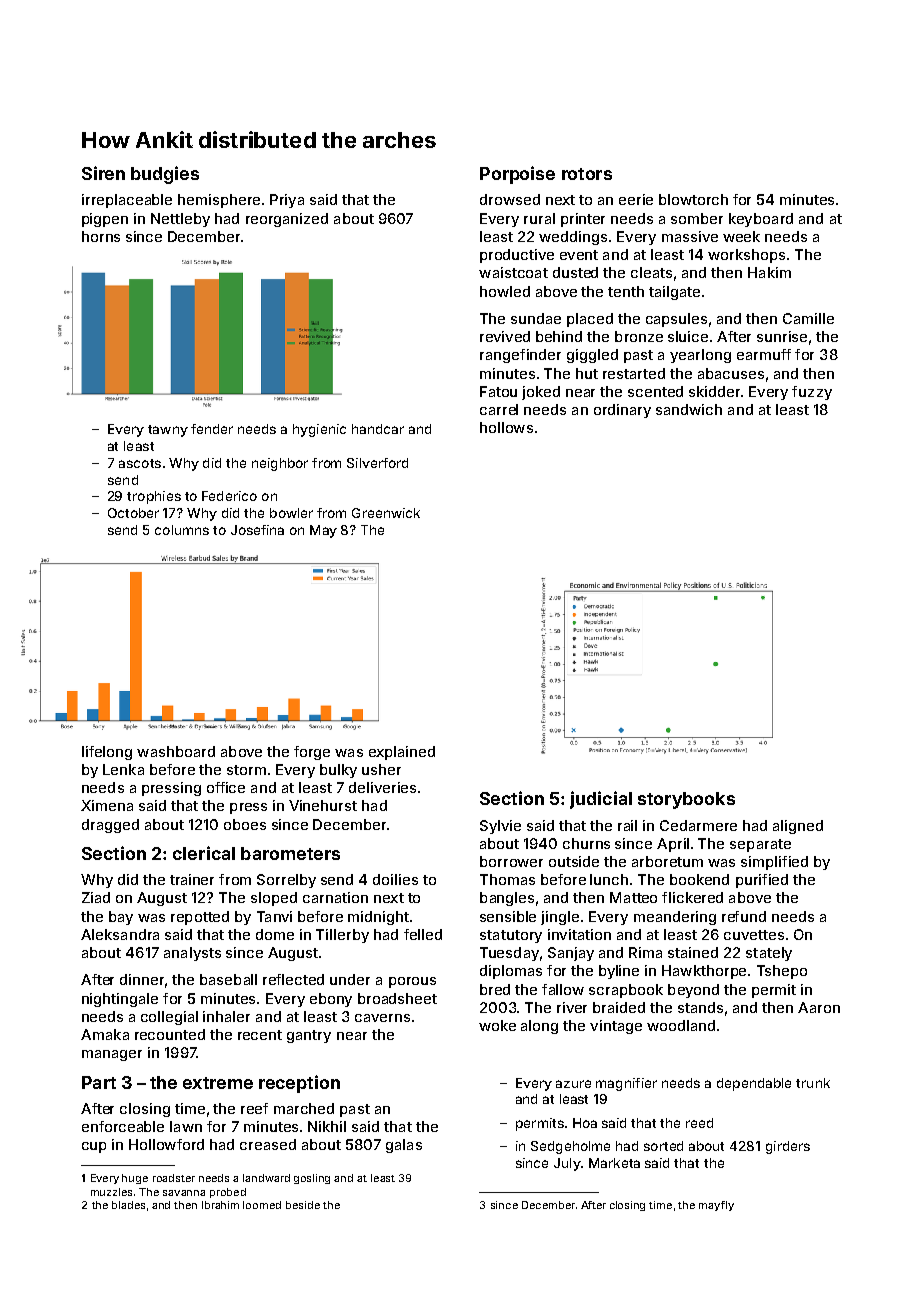  Describe the element at coordinates (165, 175) in the document. I see `budgies` at that location.
